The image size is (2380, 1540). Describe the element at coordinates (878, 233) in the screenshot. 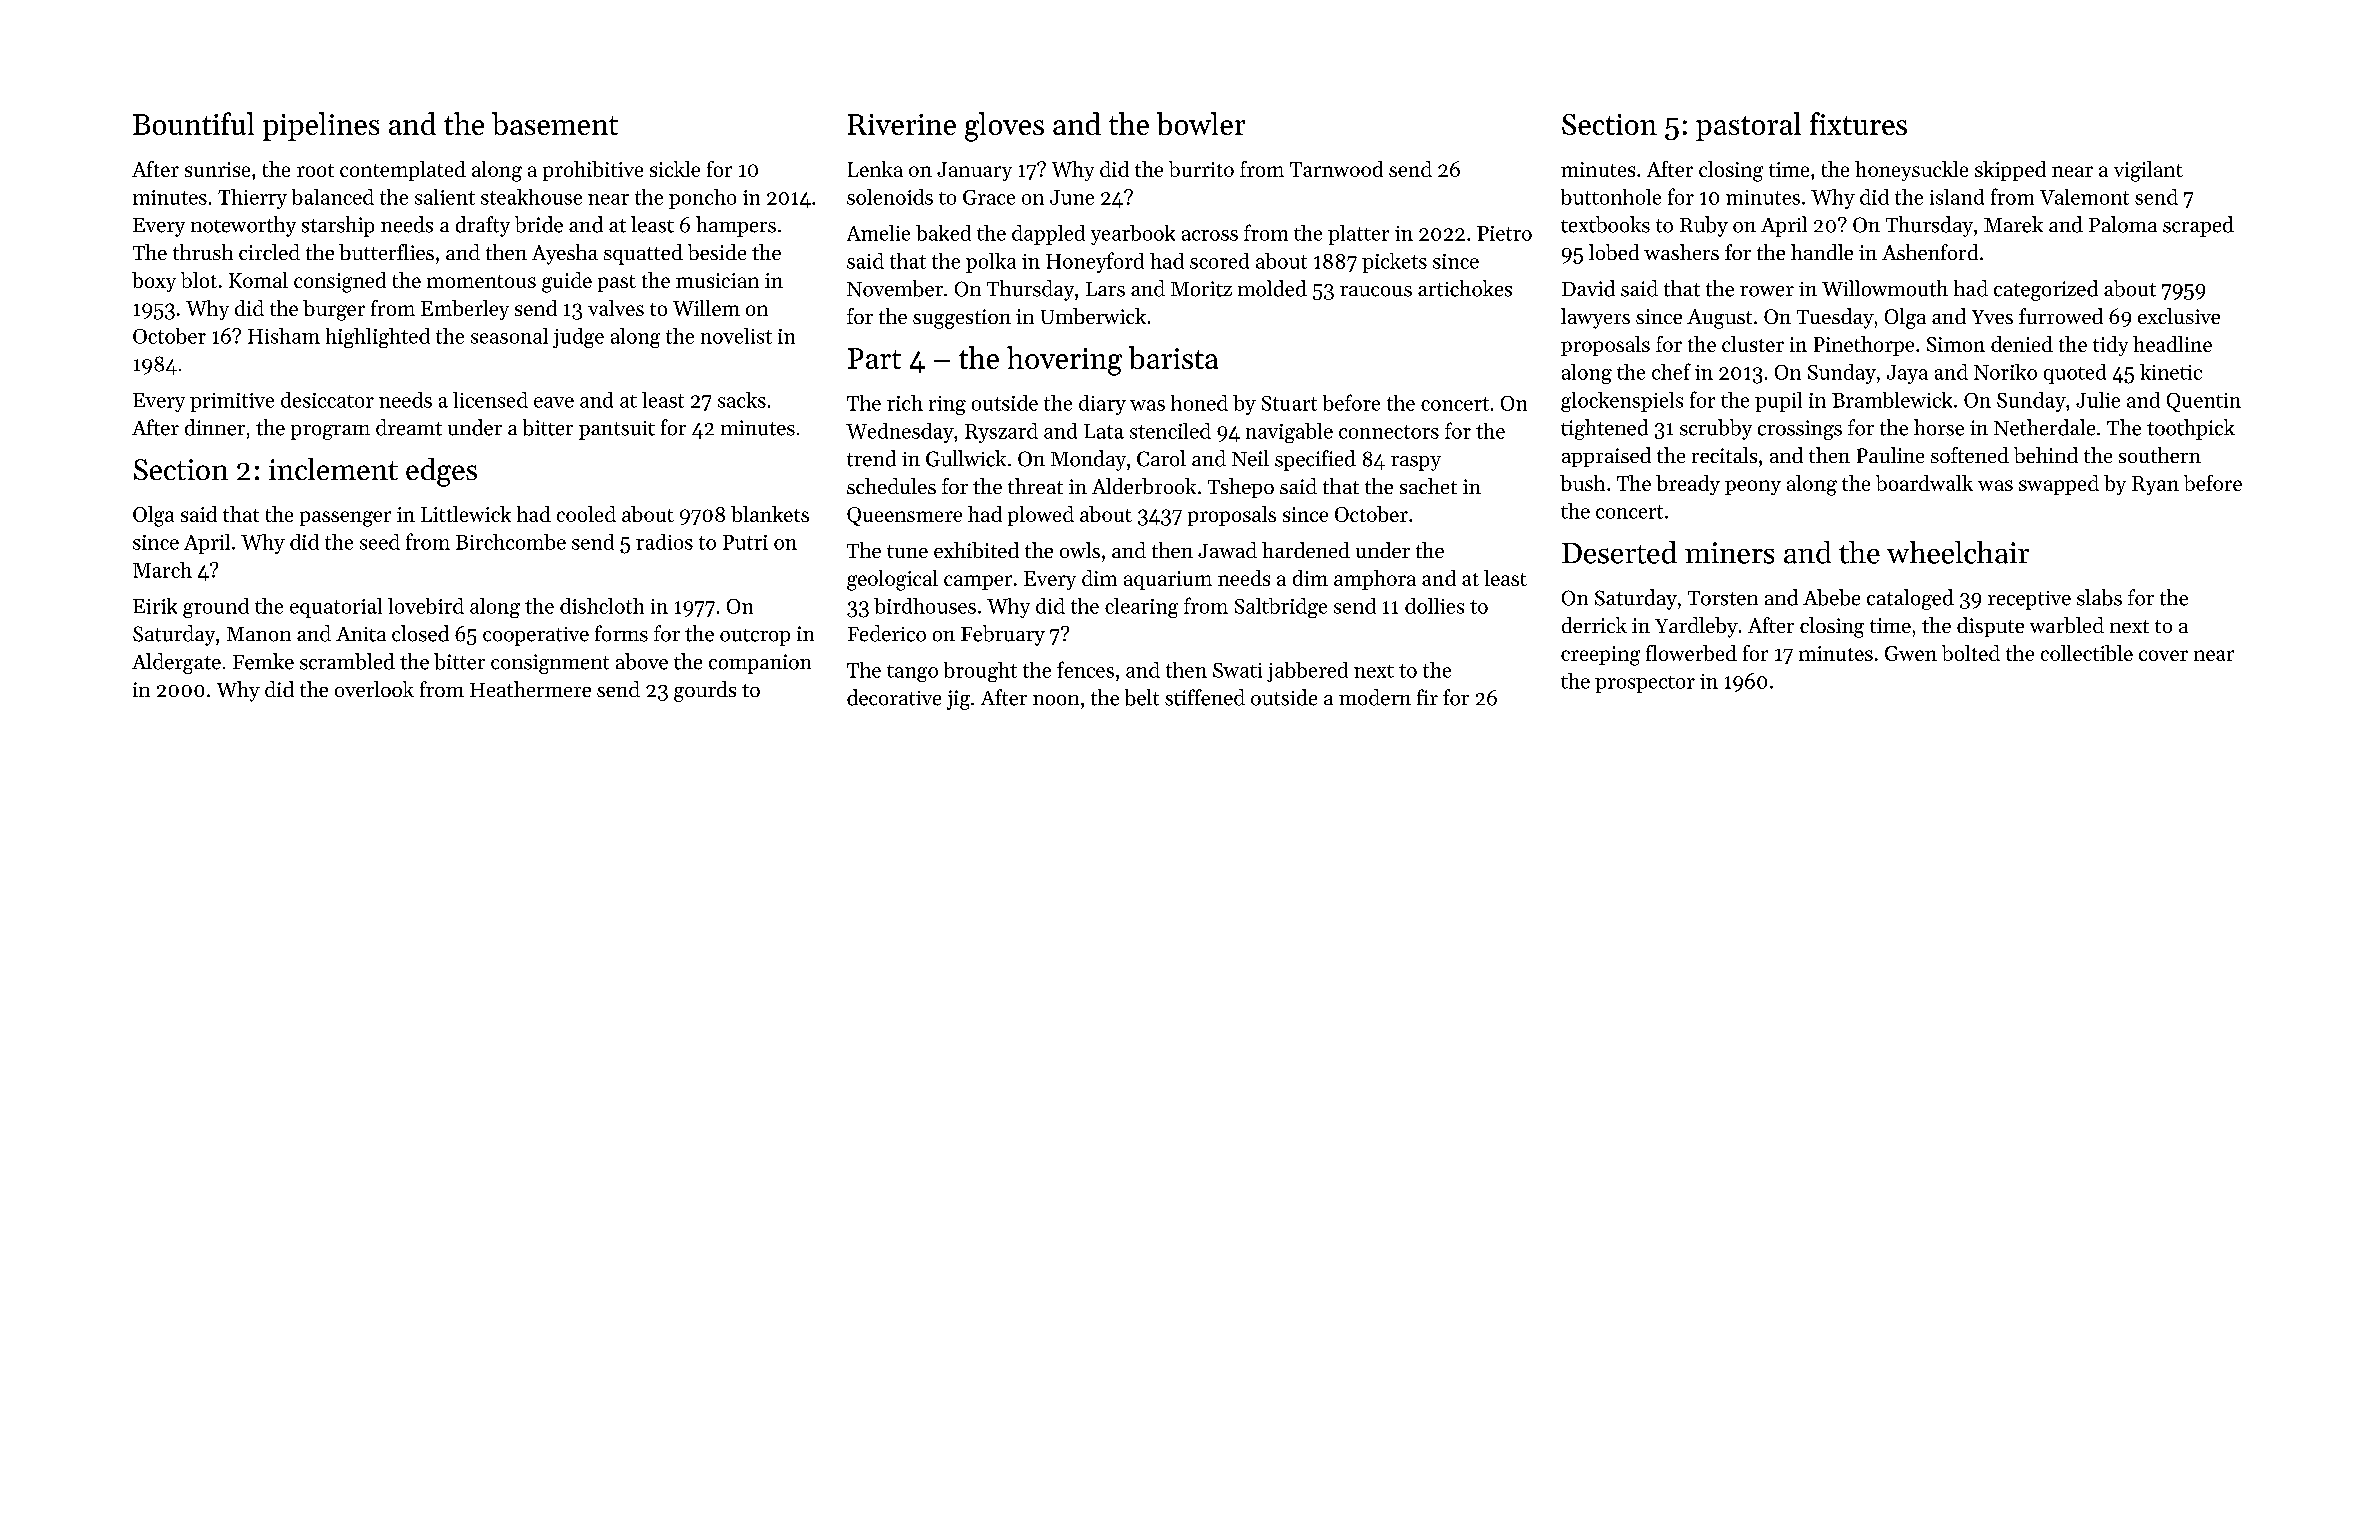

I see `Amelie` at that location.
